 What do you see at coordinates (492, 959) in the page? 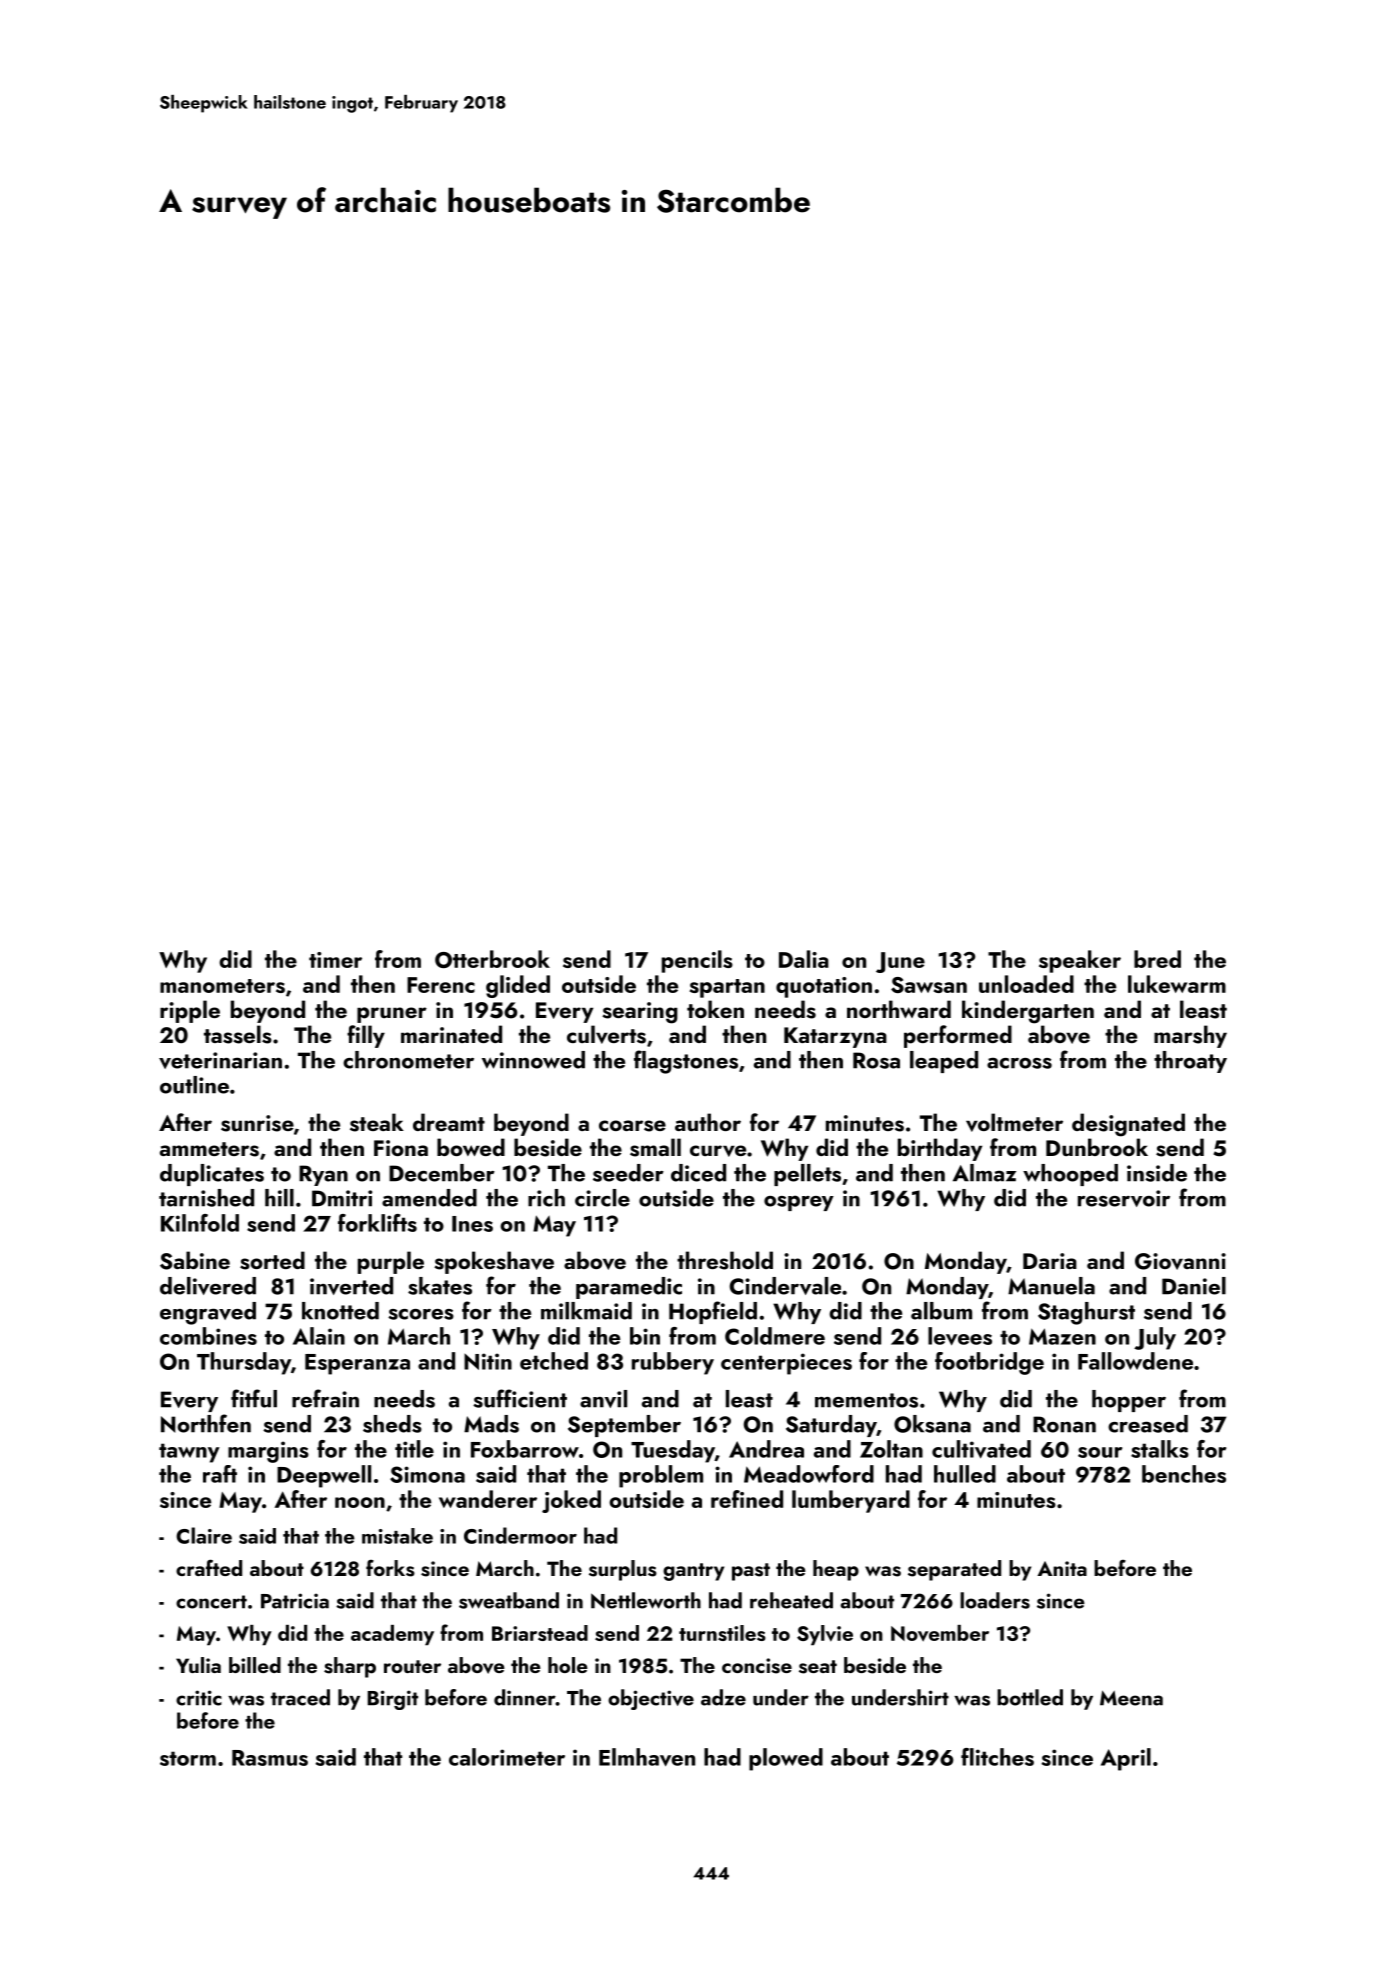
I see `Otterbrook` at bounding box center [492, 959].
